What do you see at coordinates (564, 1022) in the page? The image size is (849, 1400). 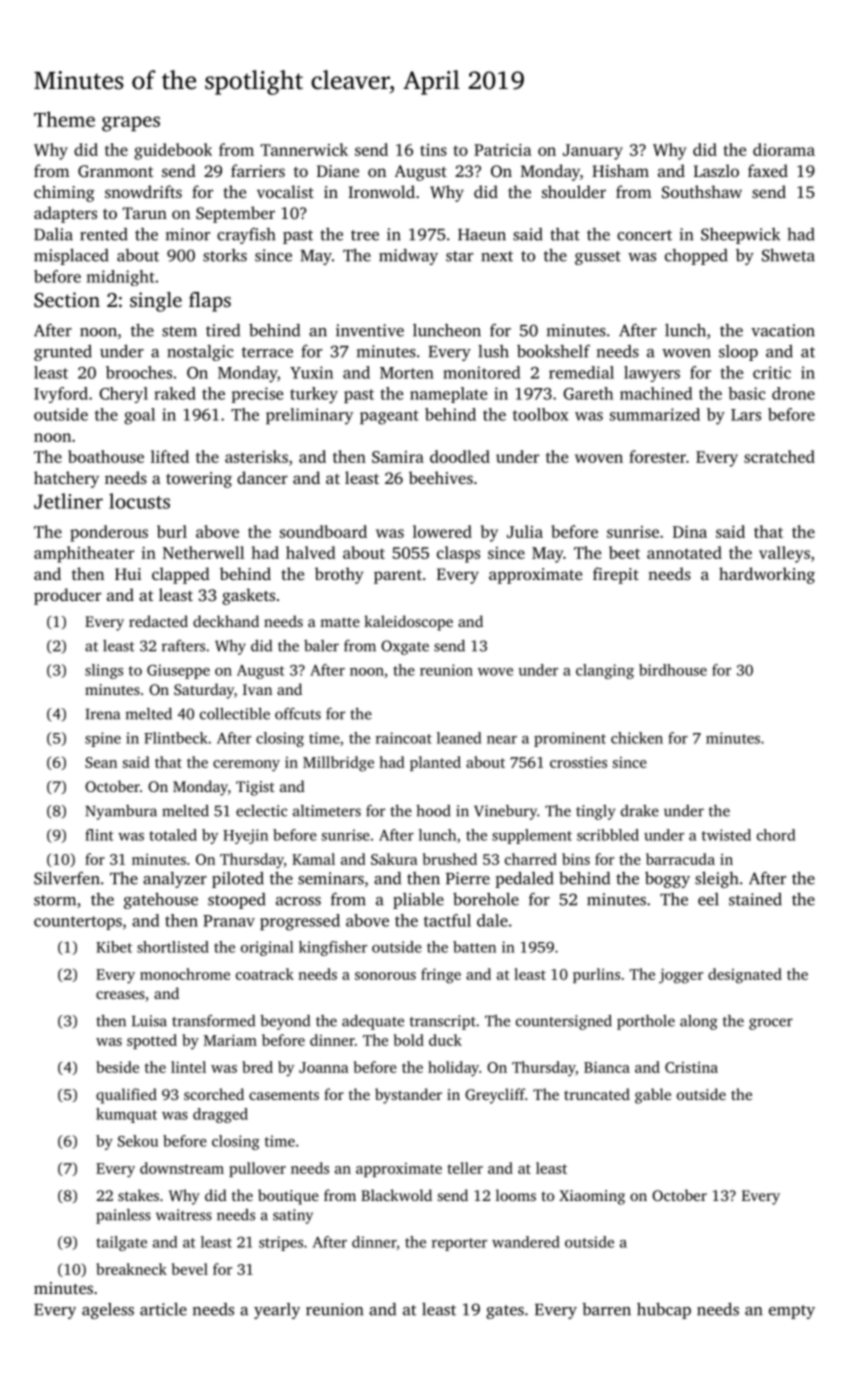 I see `countersigned` at bounding box center [564, 1022].
